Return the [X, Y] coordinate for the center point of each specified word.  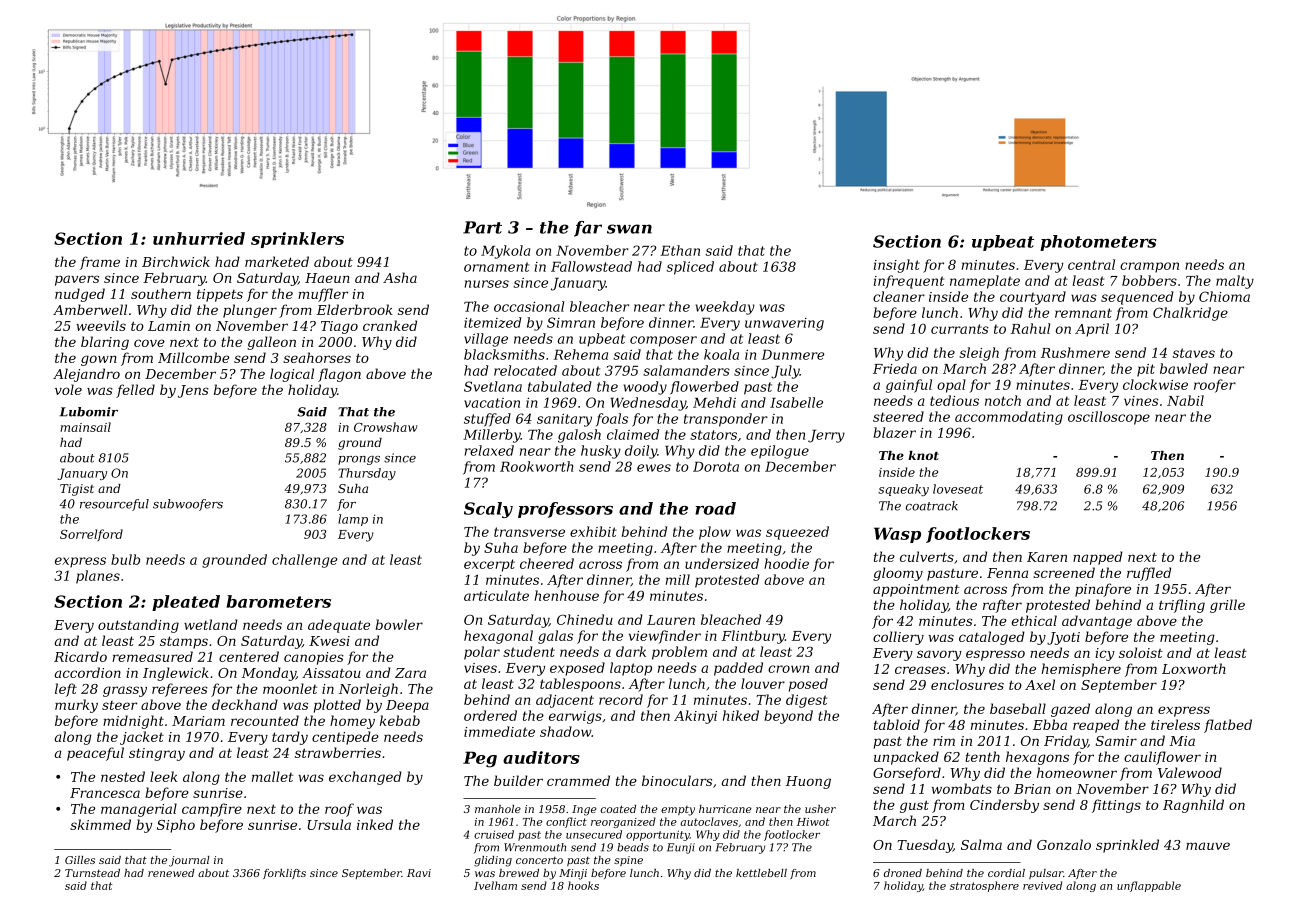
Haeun [327, 278]
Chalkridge [1190, 314]
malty [1235, 282]
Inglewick [176, 674]
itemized [492, 322]
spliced [690, 268]
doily [641, 452]
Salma [981, 844]
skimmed [100, 824]
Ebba [1050, 724]
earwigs [575, 717]
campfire [212, 810]
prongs [359, 460]
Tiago [339, 327]
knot [923, 455]
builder [518, 780]
